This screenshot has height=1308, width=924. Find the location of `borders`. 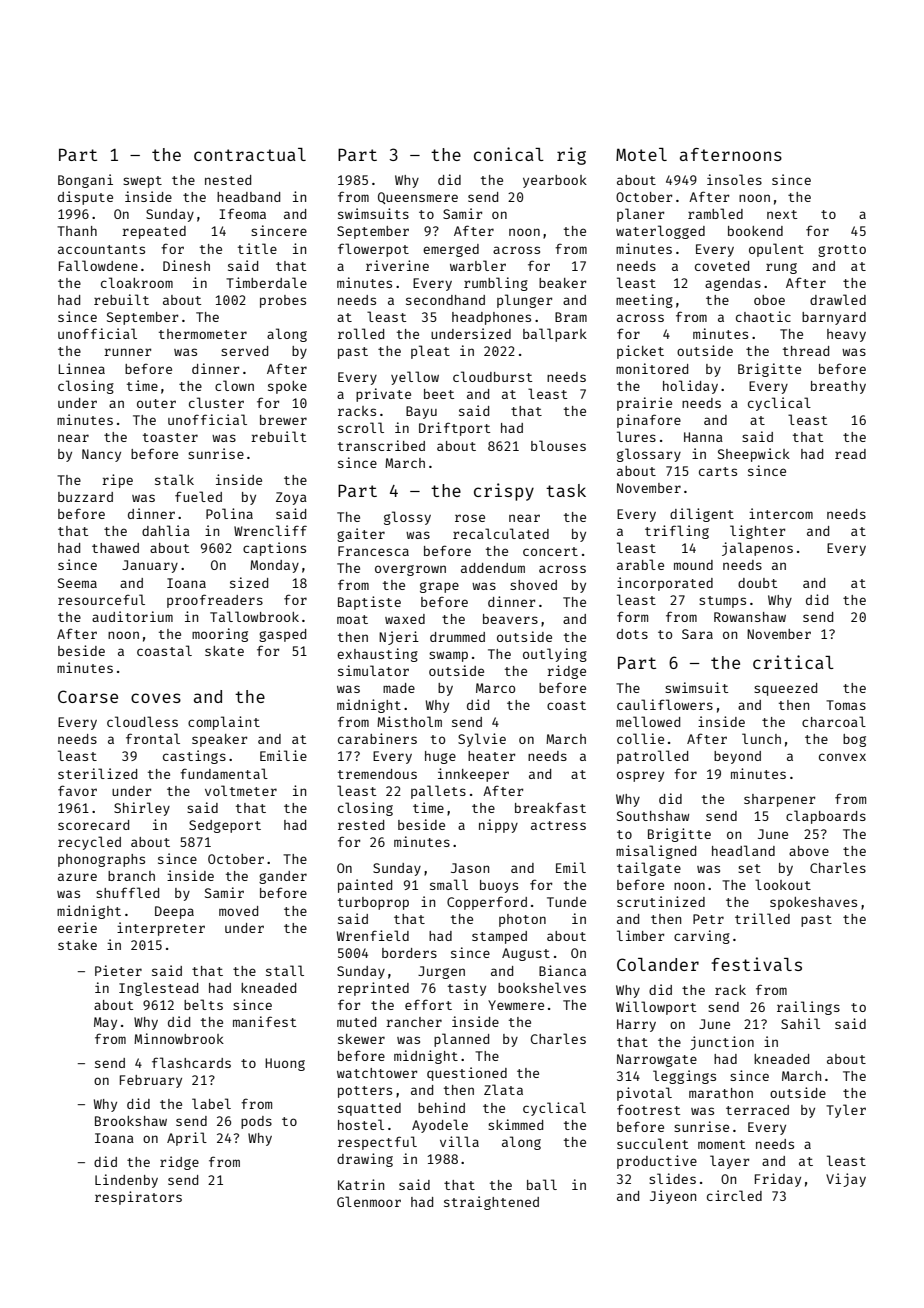

borders is located at coordinates (409, 953).
